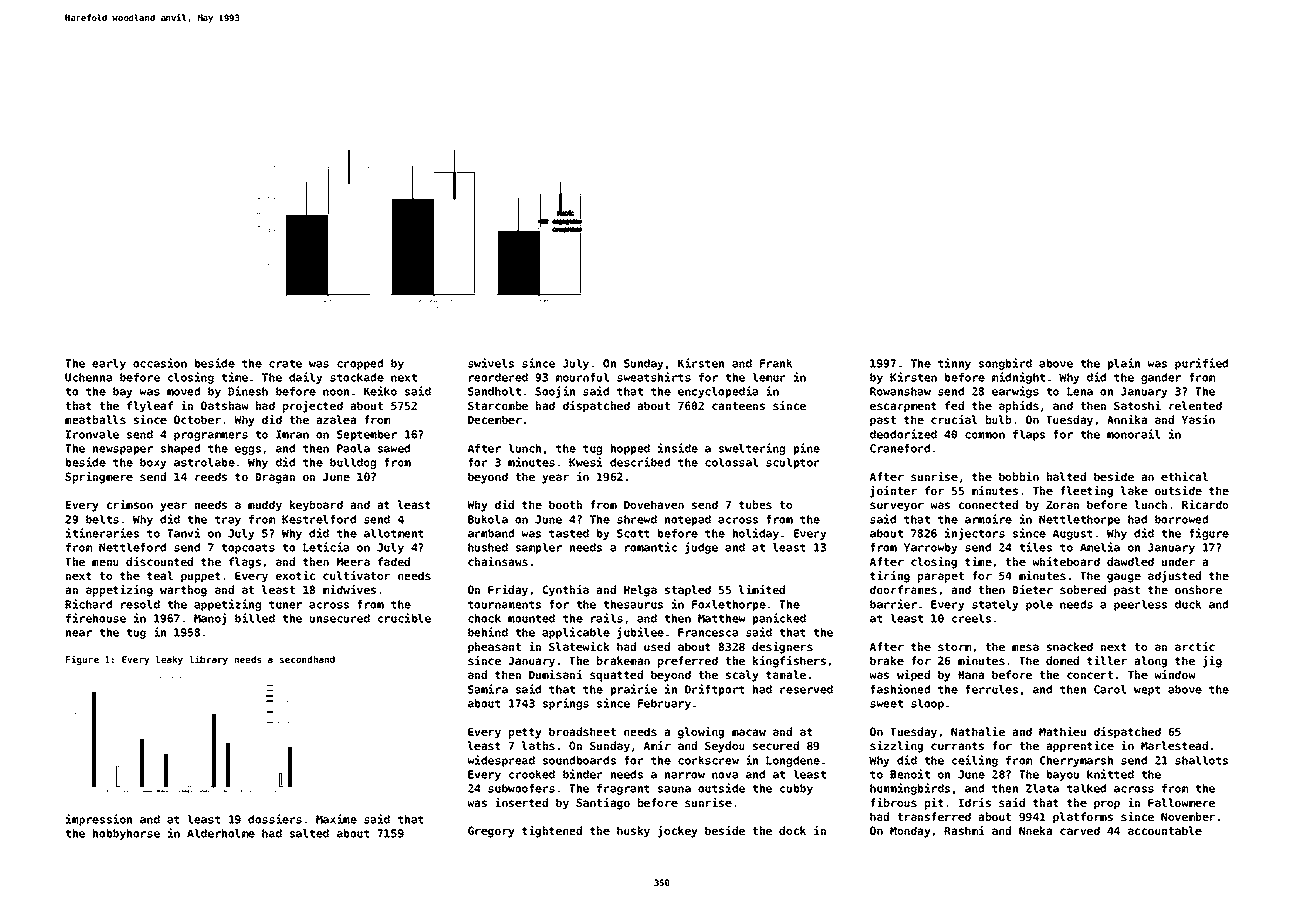 This screenshot has width=1308, height=924. I want to click on panicked, so click(779, 619).
